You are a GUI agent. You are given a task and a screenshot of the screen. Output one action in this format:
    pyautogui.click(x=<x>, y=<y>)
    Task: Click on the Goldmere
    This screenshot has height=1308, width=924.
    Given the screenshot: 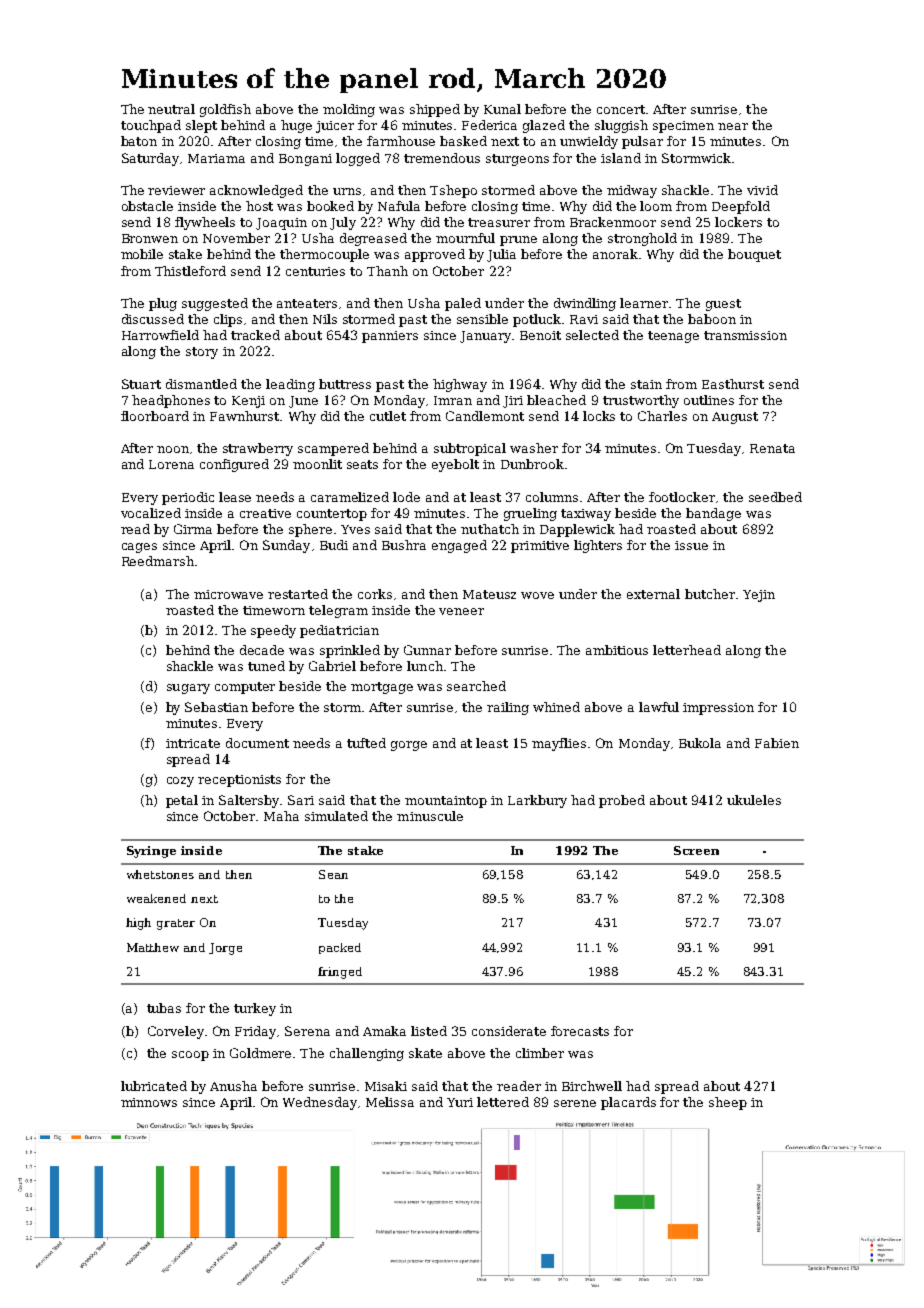 What is the action you would take?
    pyautogui.click(x=260, y=1053)
